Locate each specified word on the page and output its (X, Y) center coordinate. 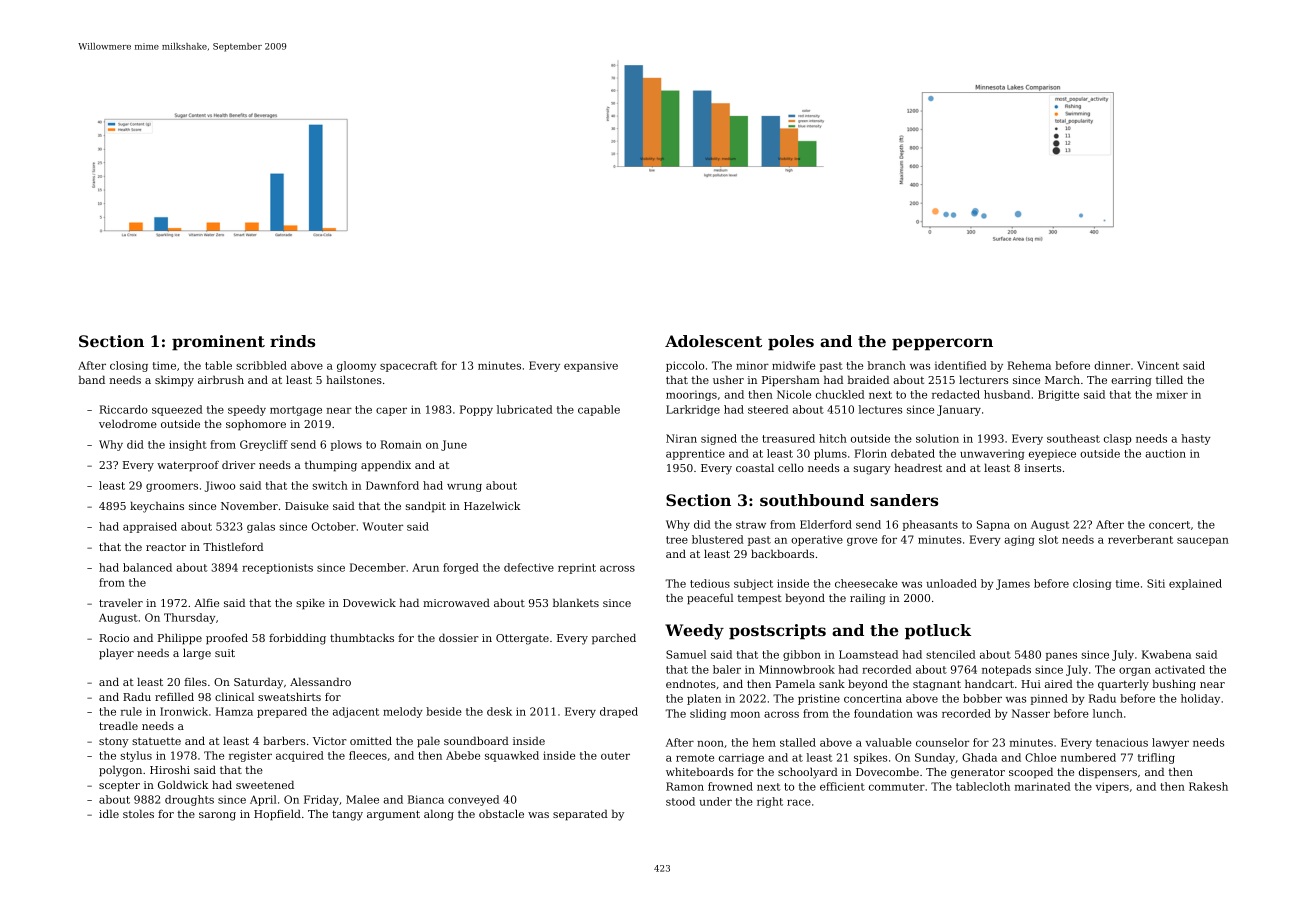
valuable (889, 742)
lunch (1108, 713)
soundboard (476, 740)
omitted (371, 741)
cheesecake (866, 583)
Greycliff (264, 445)
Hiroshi (170, 769)
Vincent (1158, 365)
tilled (1169, 379)
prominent (218, 343)
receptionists (277, 568)
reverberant (1140, 539)
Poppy (476, 410)
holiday (1200, 699)
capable (599, 410)
